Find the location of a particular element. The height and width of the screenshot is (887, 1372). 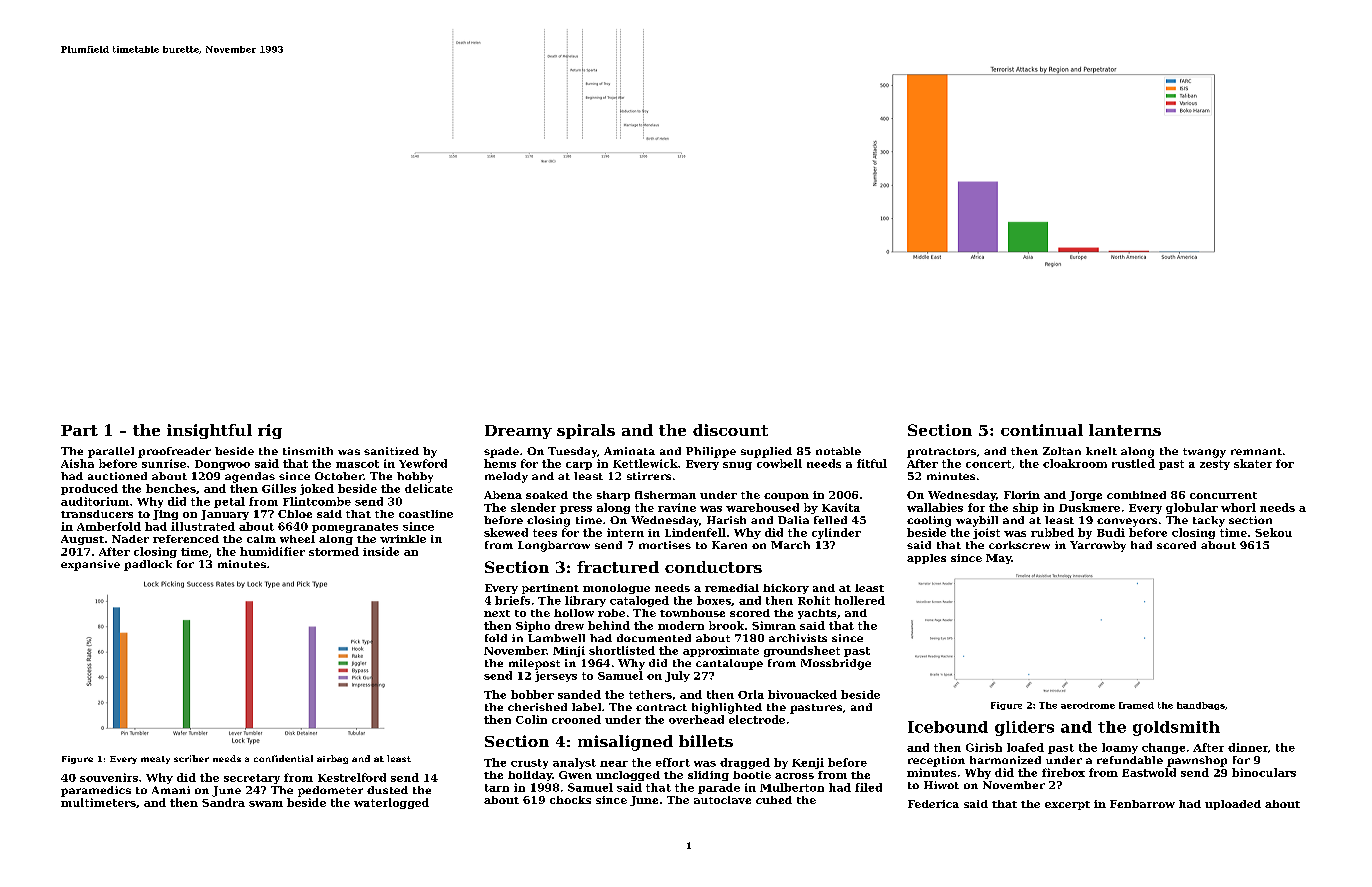

hollered is located at coordinates (860, 600).
